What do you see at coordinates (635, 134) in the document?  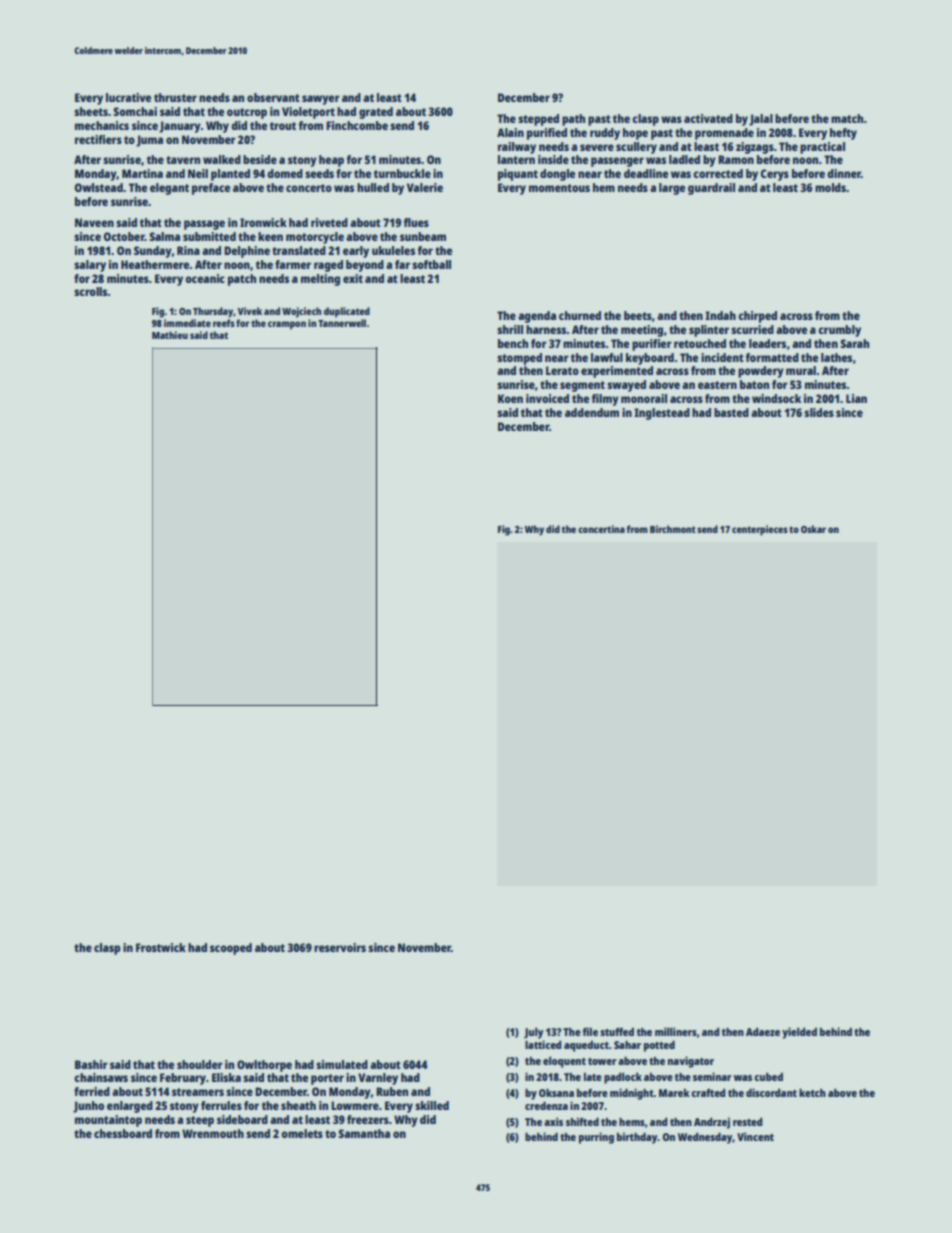 I see `hope` at bounding box center [635, 134].
